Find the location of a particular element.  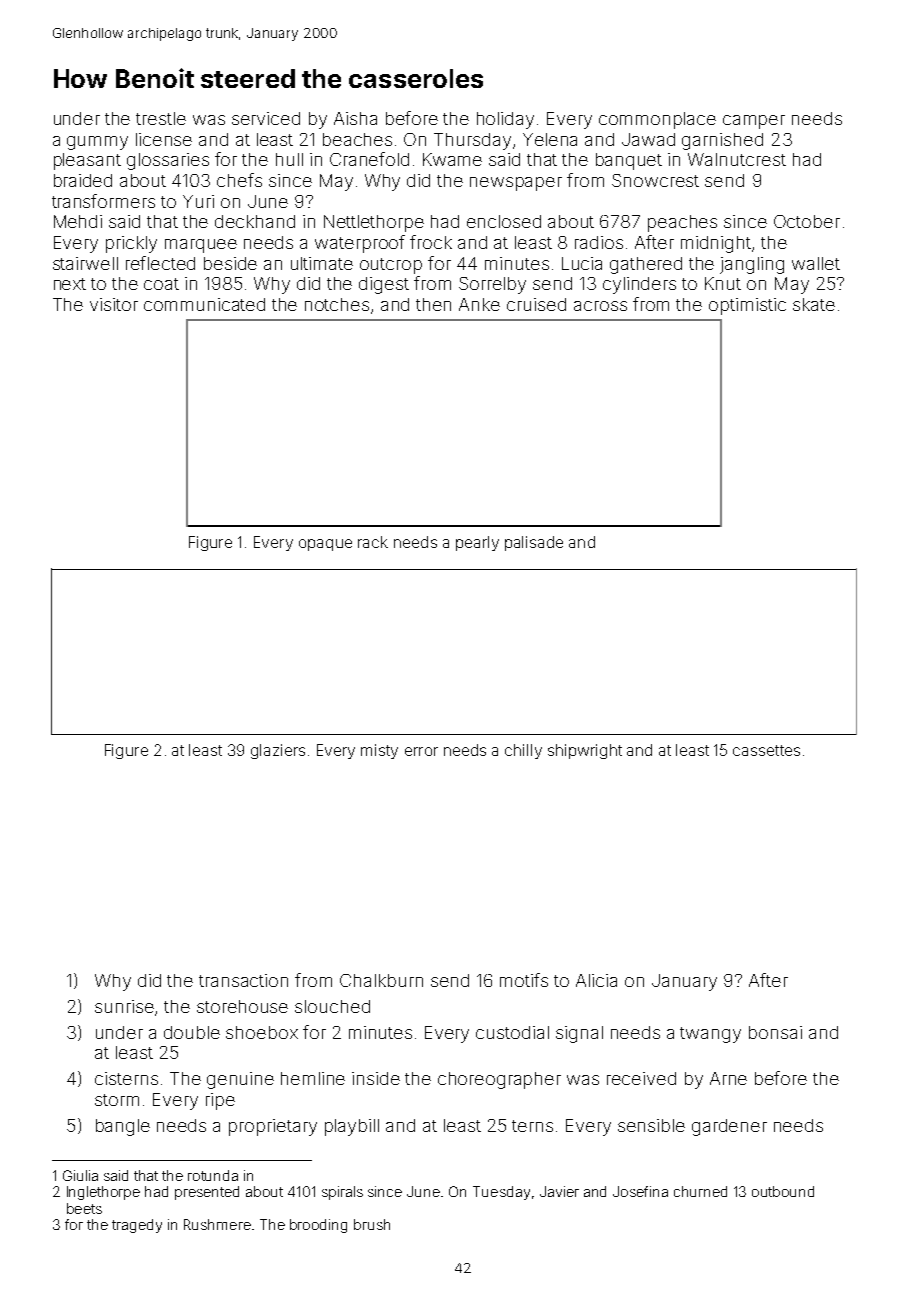

pearly is located at coordinates (477, 543).
